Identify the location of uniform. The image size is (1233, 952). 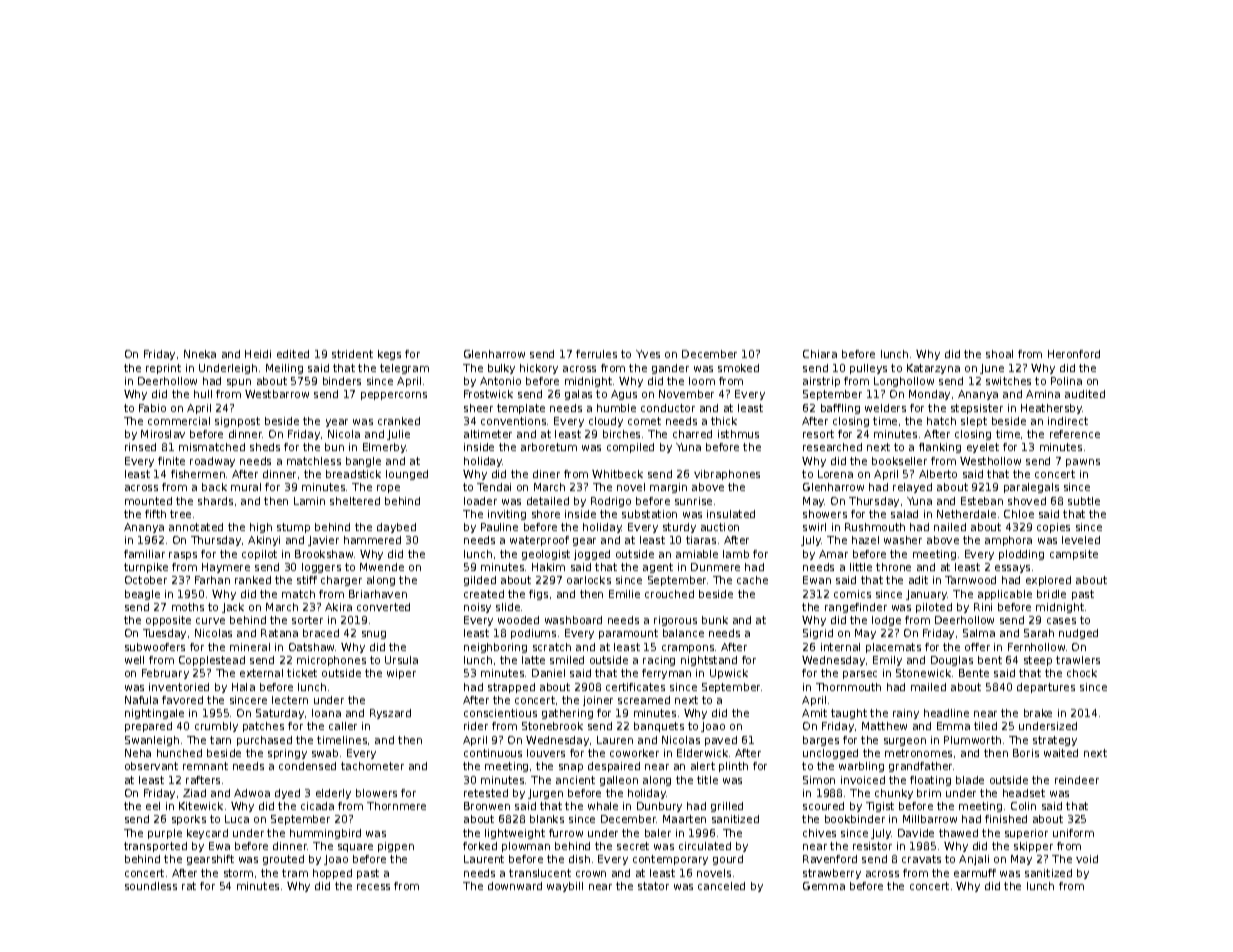
(1073, 833).
